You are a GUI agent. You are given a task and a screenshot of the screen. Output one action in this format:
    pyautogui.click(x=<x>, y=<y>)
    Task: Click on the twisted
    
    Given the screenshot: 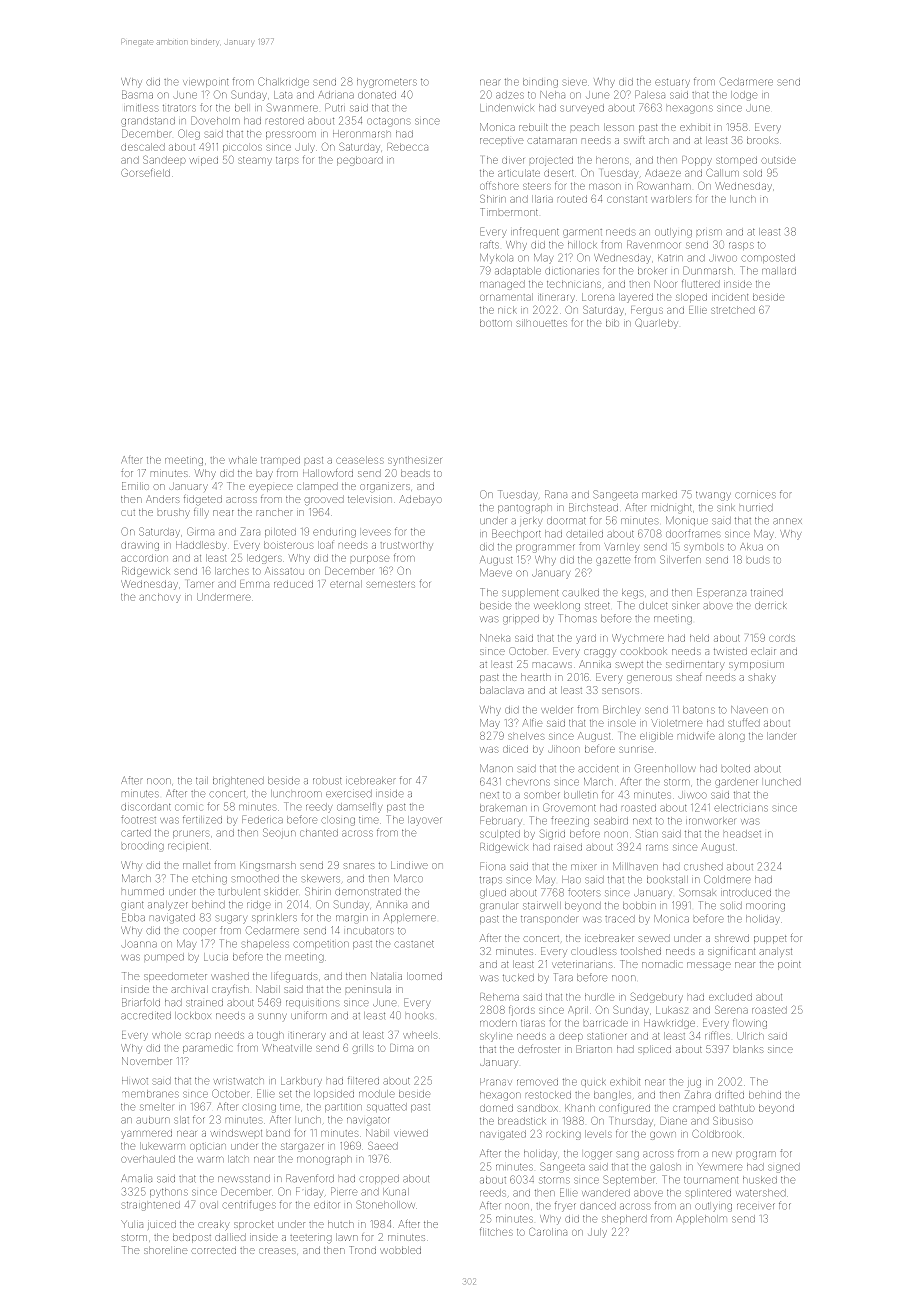 What is the action you would take?
    pyautogui.click(x=730, y=651)
